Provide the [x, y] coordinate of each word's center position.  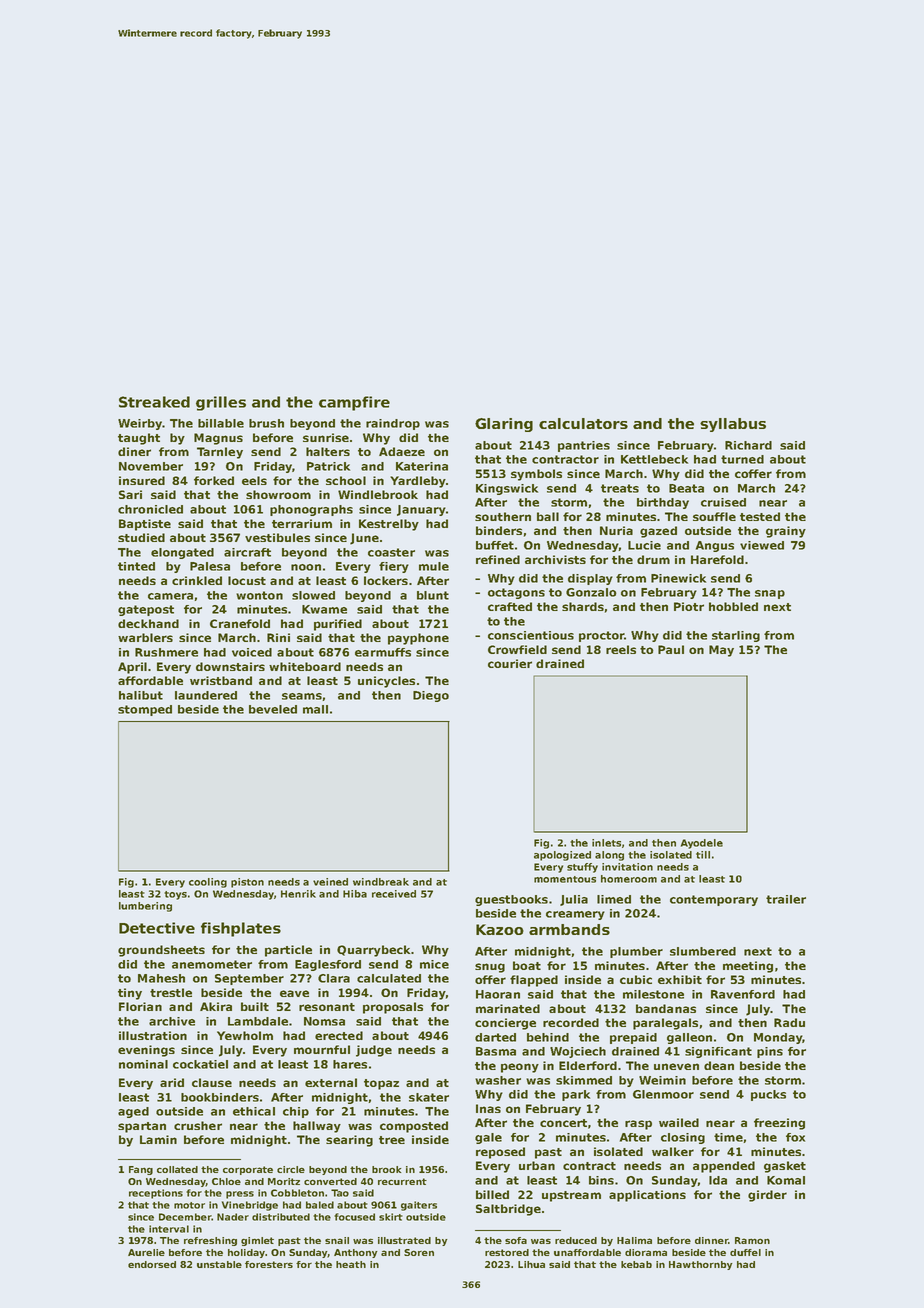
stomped [145, 710]
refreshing [210, 1241]
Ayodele [702, 844]
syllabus [733, 425]
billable [221, 423]
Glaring [504, 425]
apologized [562, 856]
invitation [627, 867]
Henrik [298, 894]
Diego [431, 696]
